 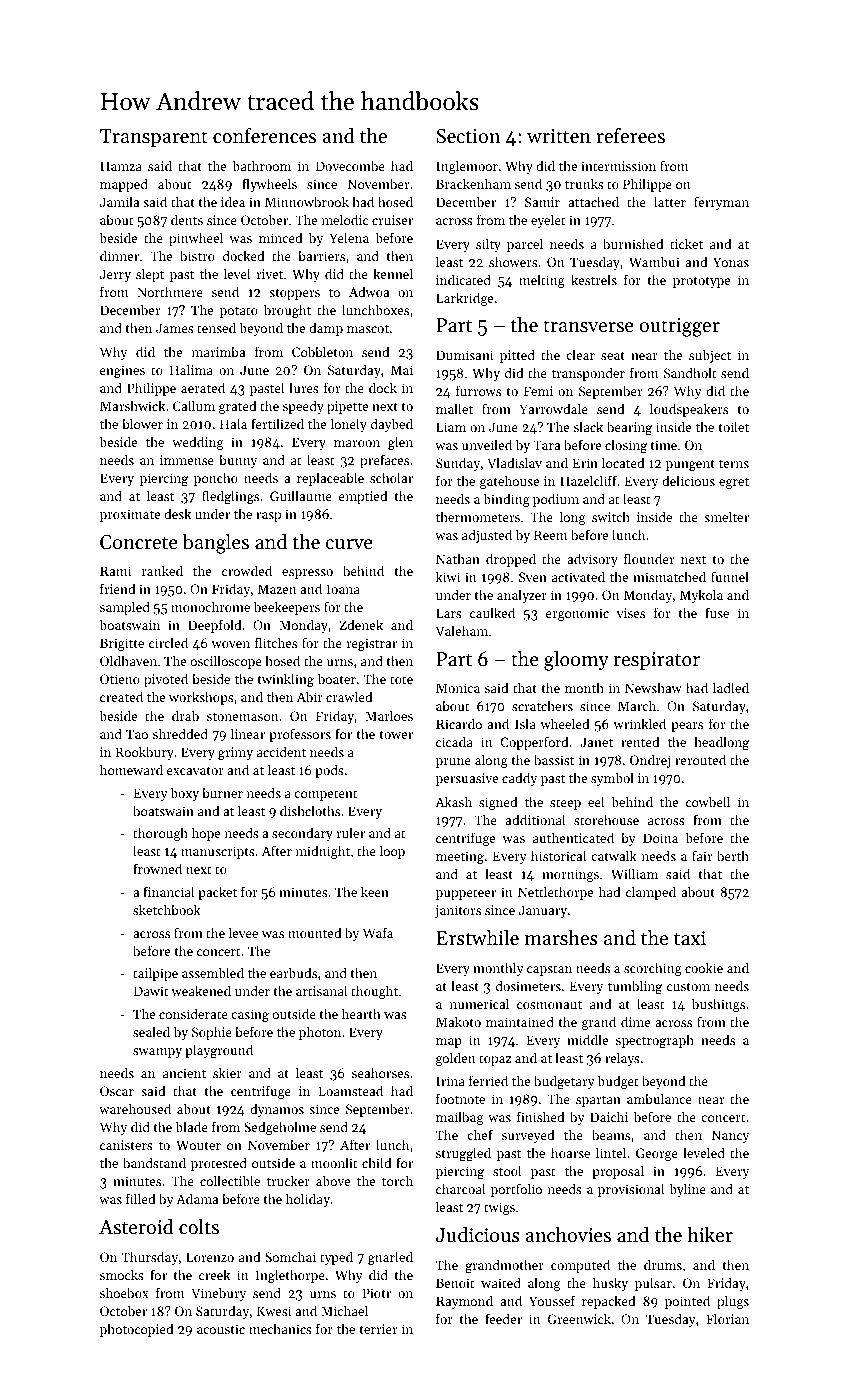 What do you see at coordinates (326, 329) in the image?
I see `damp` at bounding box center [326, 329].
